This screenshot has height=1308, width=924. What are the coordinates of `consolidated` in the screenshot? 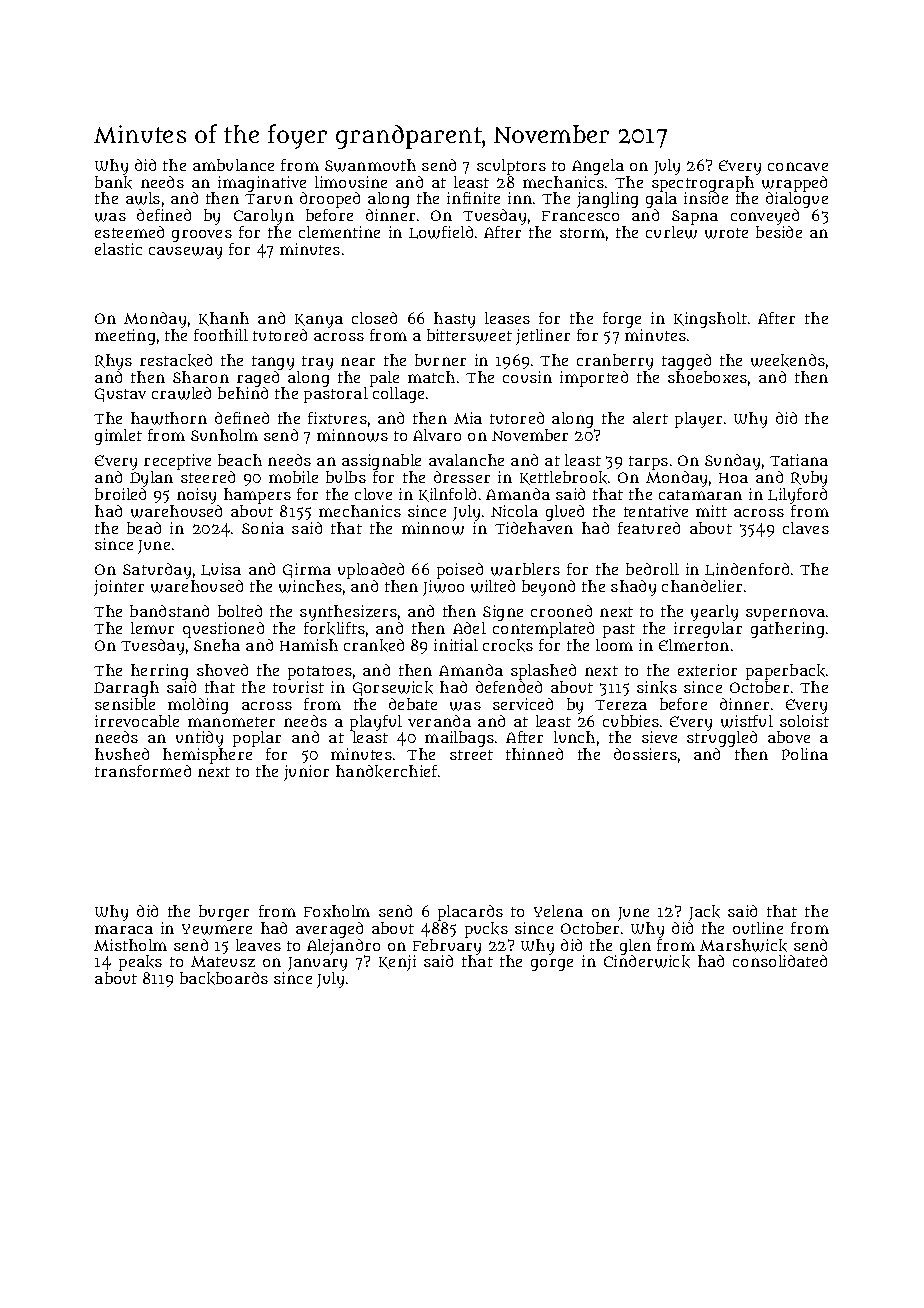 It's located at (780, 961).
